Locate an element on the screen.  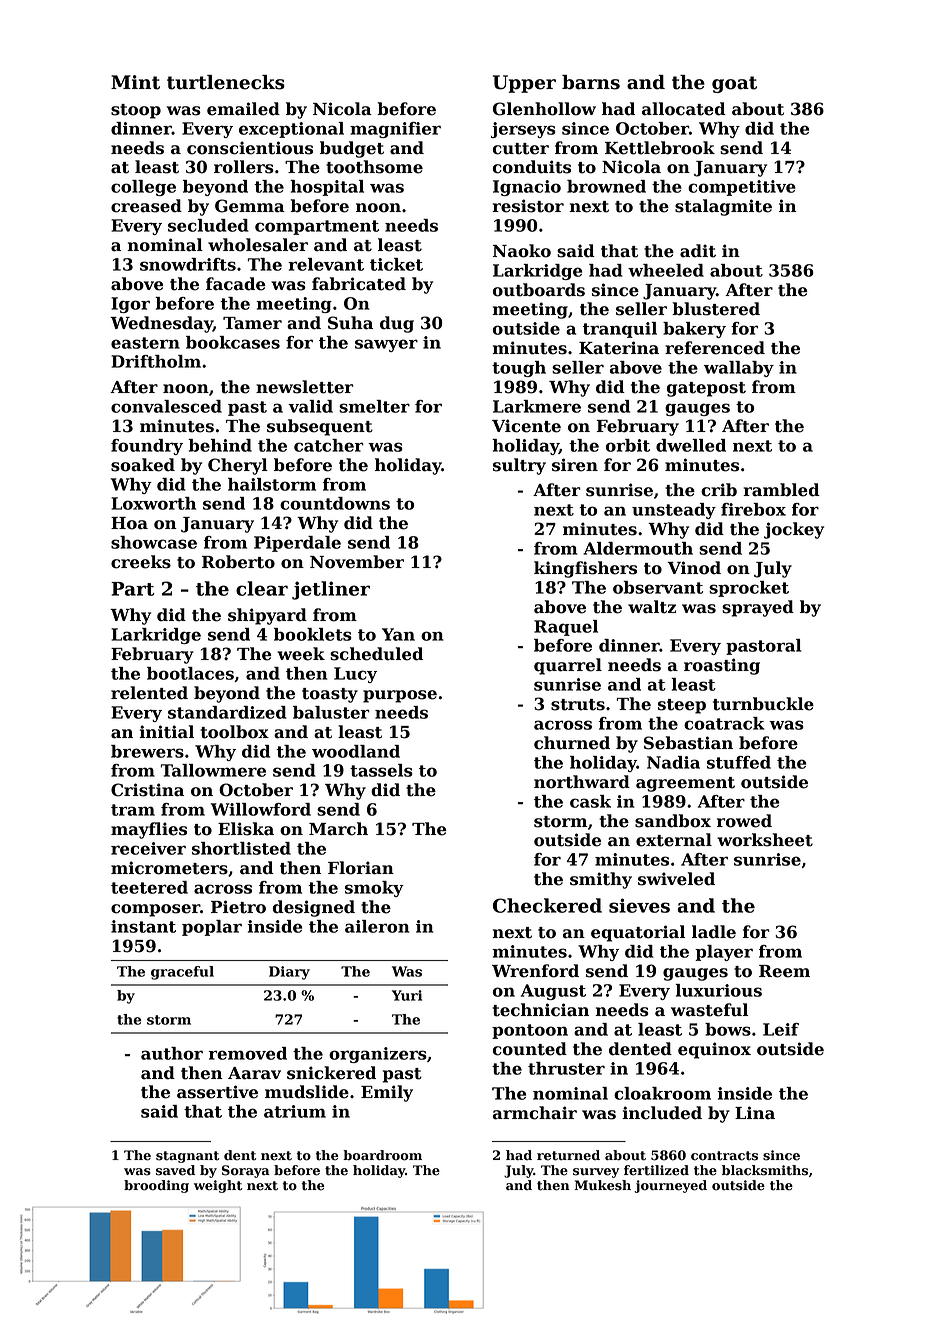
Upper is located at coordinates (524, 84).
